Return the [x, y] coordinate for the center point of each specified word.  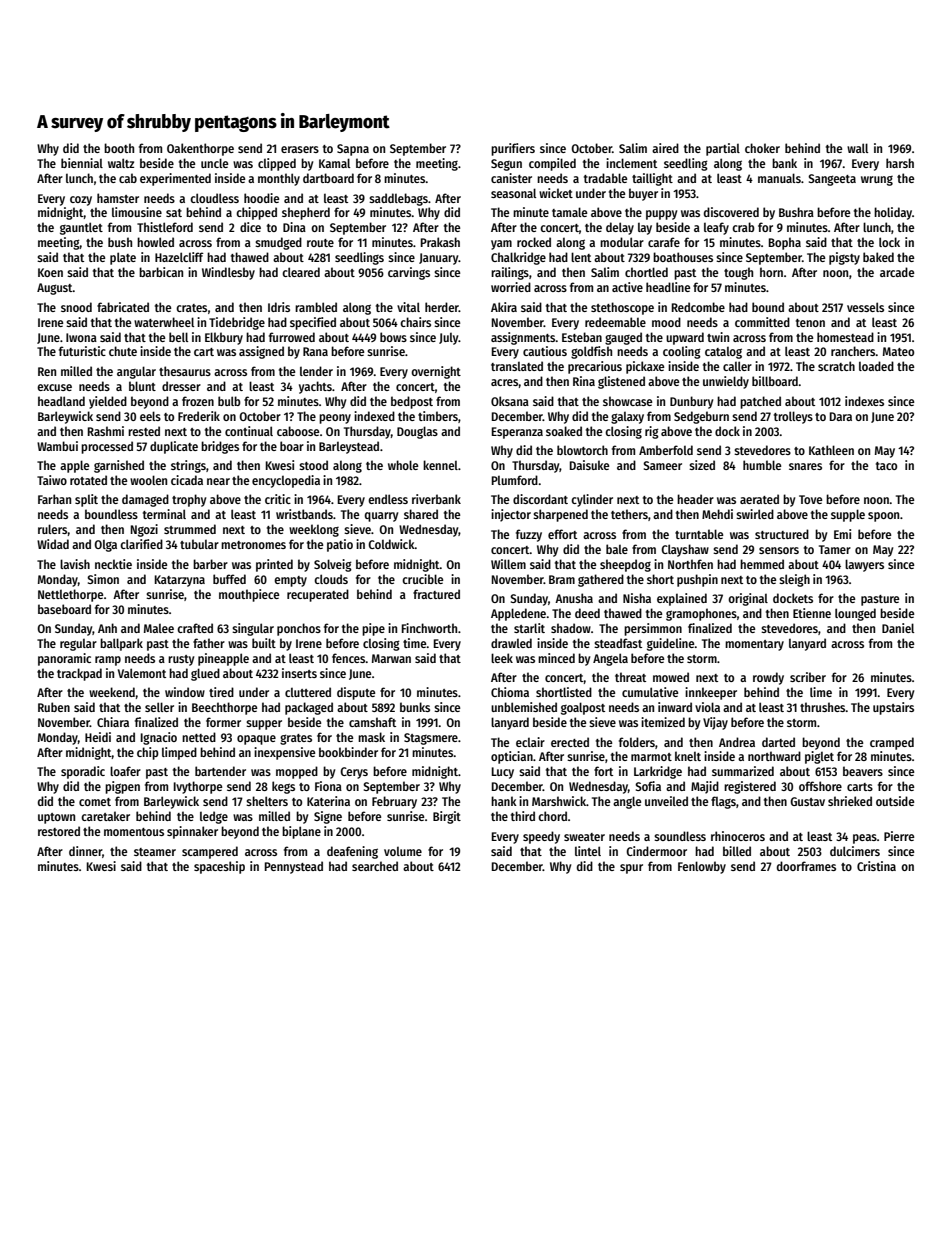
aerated [759, 499]
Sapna [353, 150]
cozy [81, 201]
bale [617, 549]
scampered [210, 852]
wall [857, 148]
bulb [229, 401]
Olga [105, 546]
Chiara [113, 722]
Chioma [510, 692]
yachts [315, 387]
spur [631, 869]
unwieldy [726, 382]
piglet [819, 757]
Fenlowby [702, 867]
